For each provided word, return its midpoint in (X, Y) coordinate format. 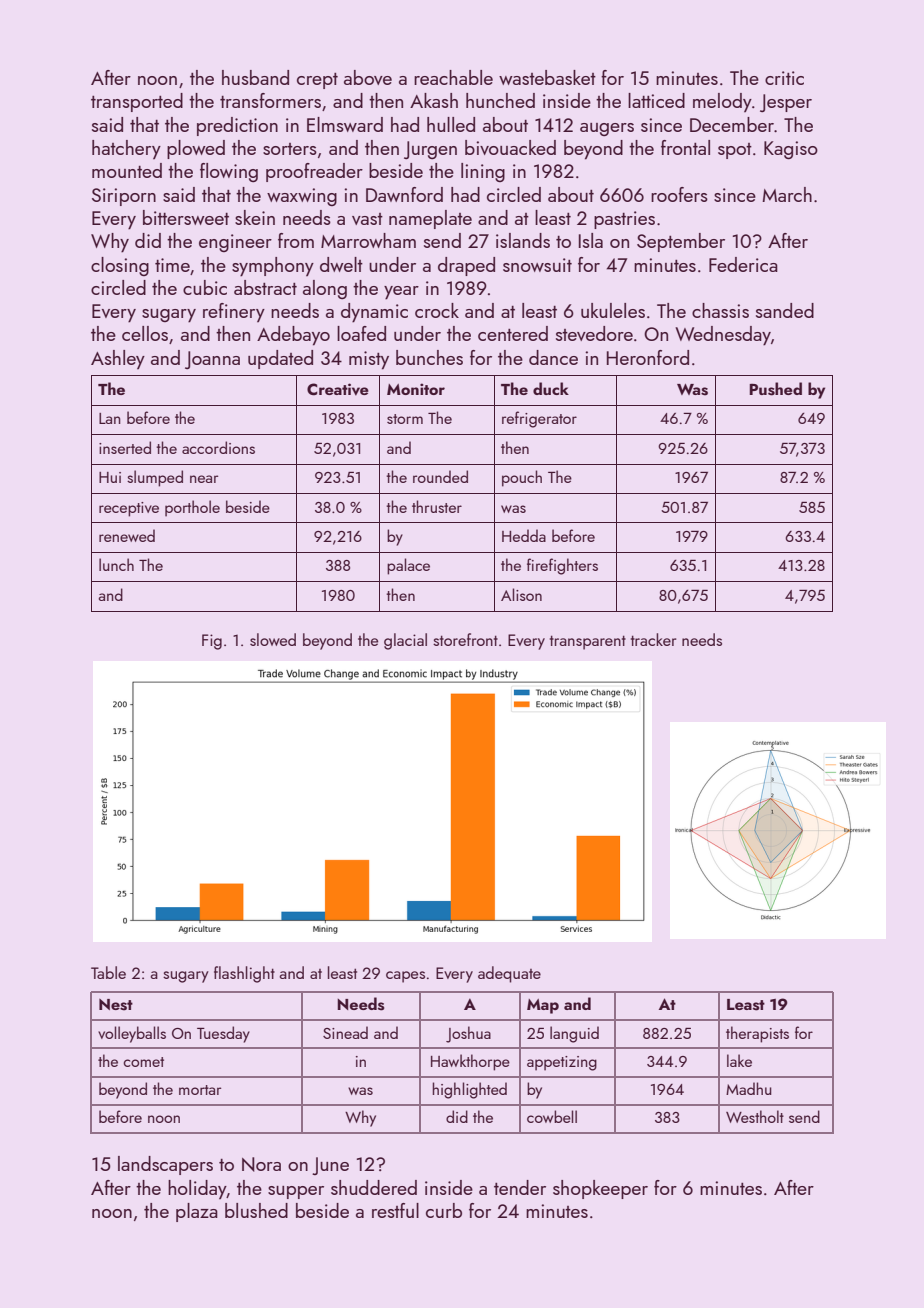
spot (735, 151)
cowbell (552, 1116)
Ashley (118, 359)
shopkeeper (600, 1189)
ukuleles (613, 310)
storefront (465, 639)
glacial (405, 641)
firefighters (562, 566)
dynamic (374, 313)
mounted (127, 170)
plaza (197, 1212)
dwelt (341, 264)
